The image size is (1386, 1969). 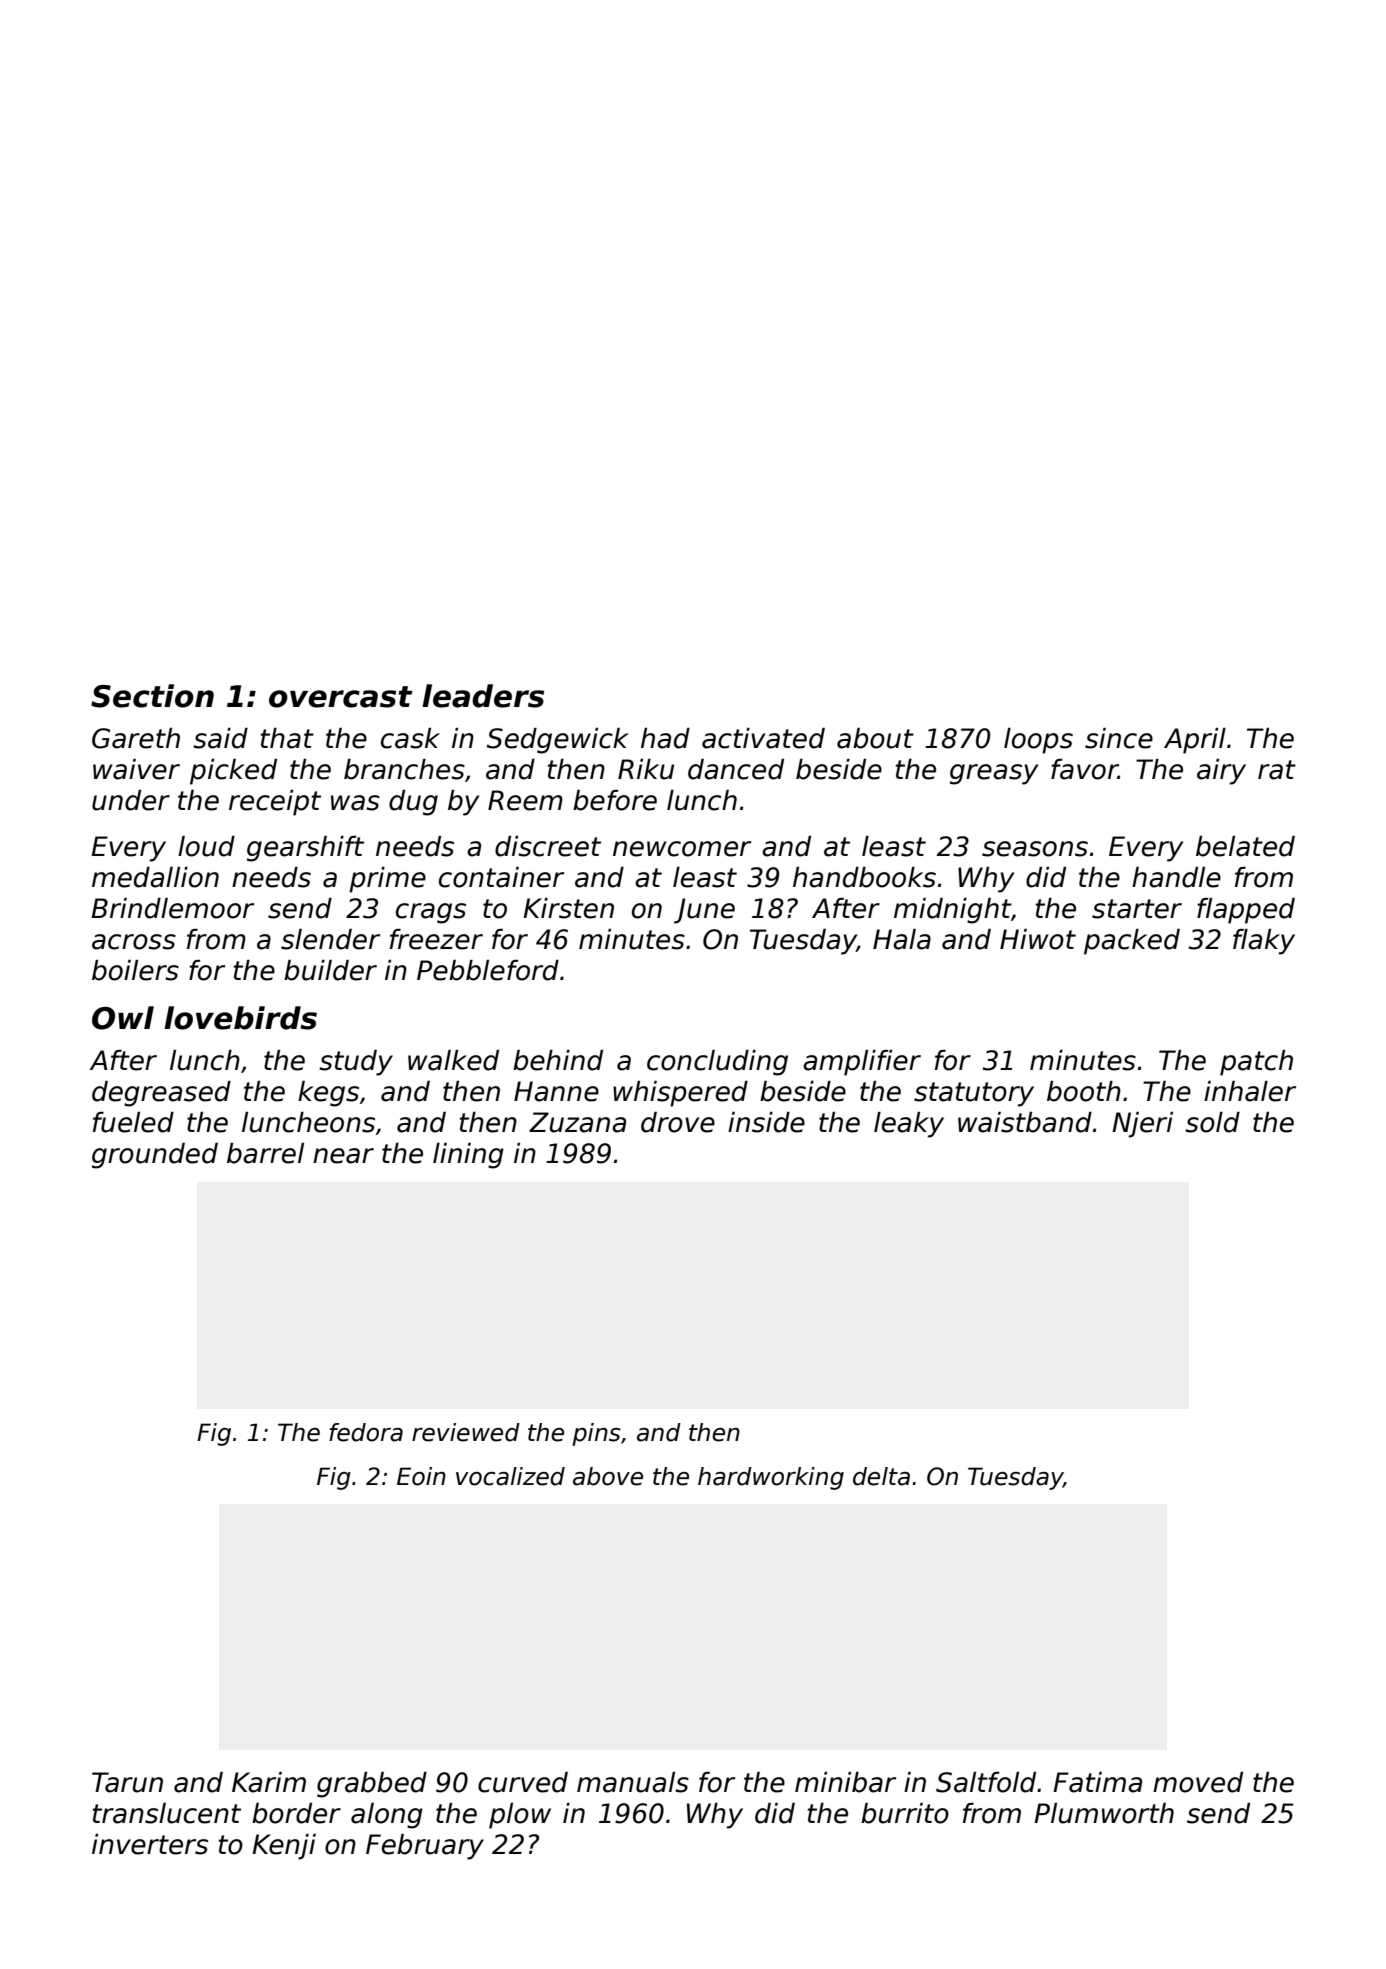 What do you see at coordinates (468, 1156) in the page?
I see `lining` at bounding box center [468, 1156].
